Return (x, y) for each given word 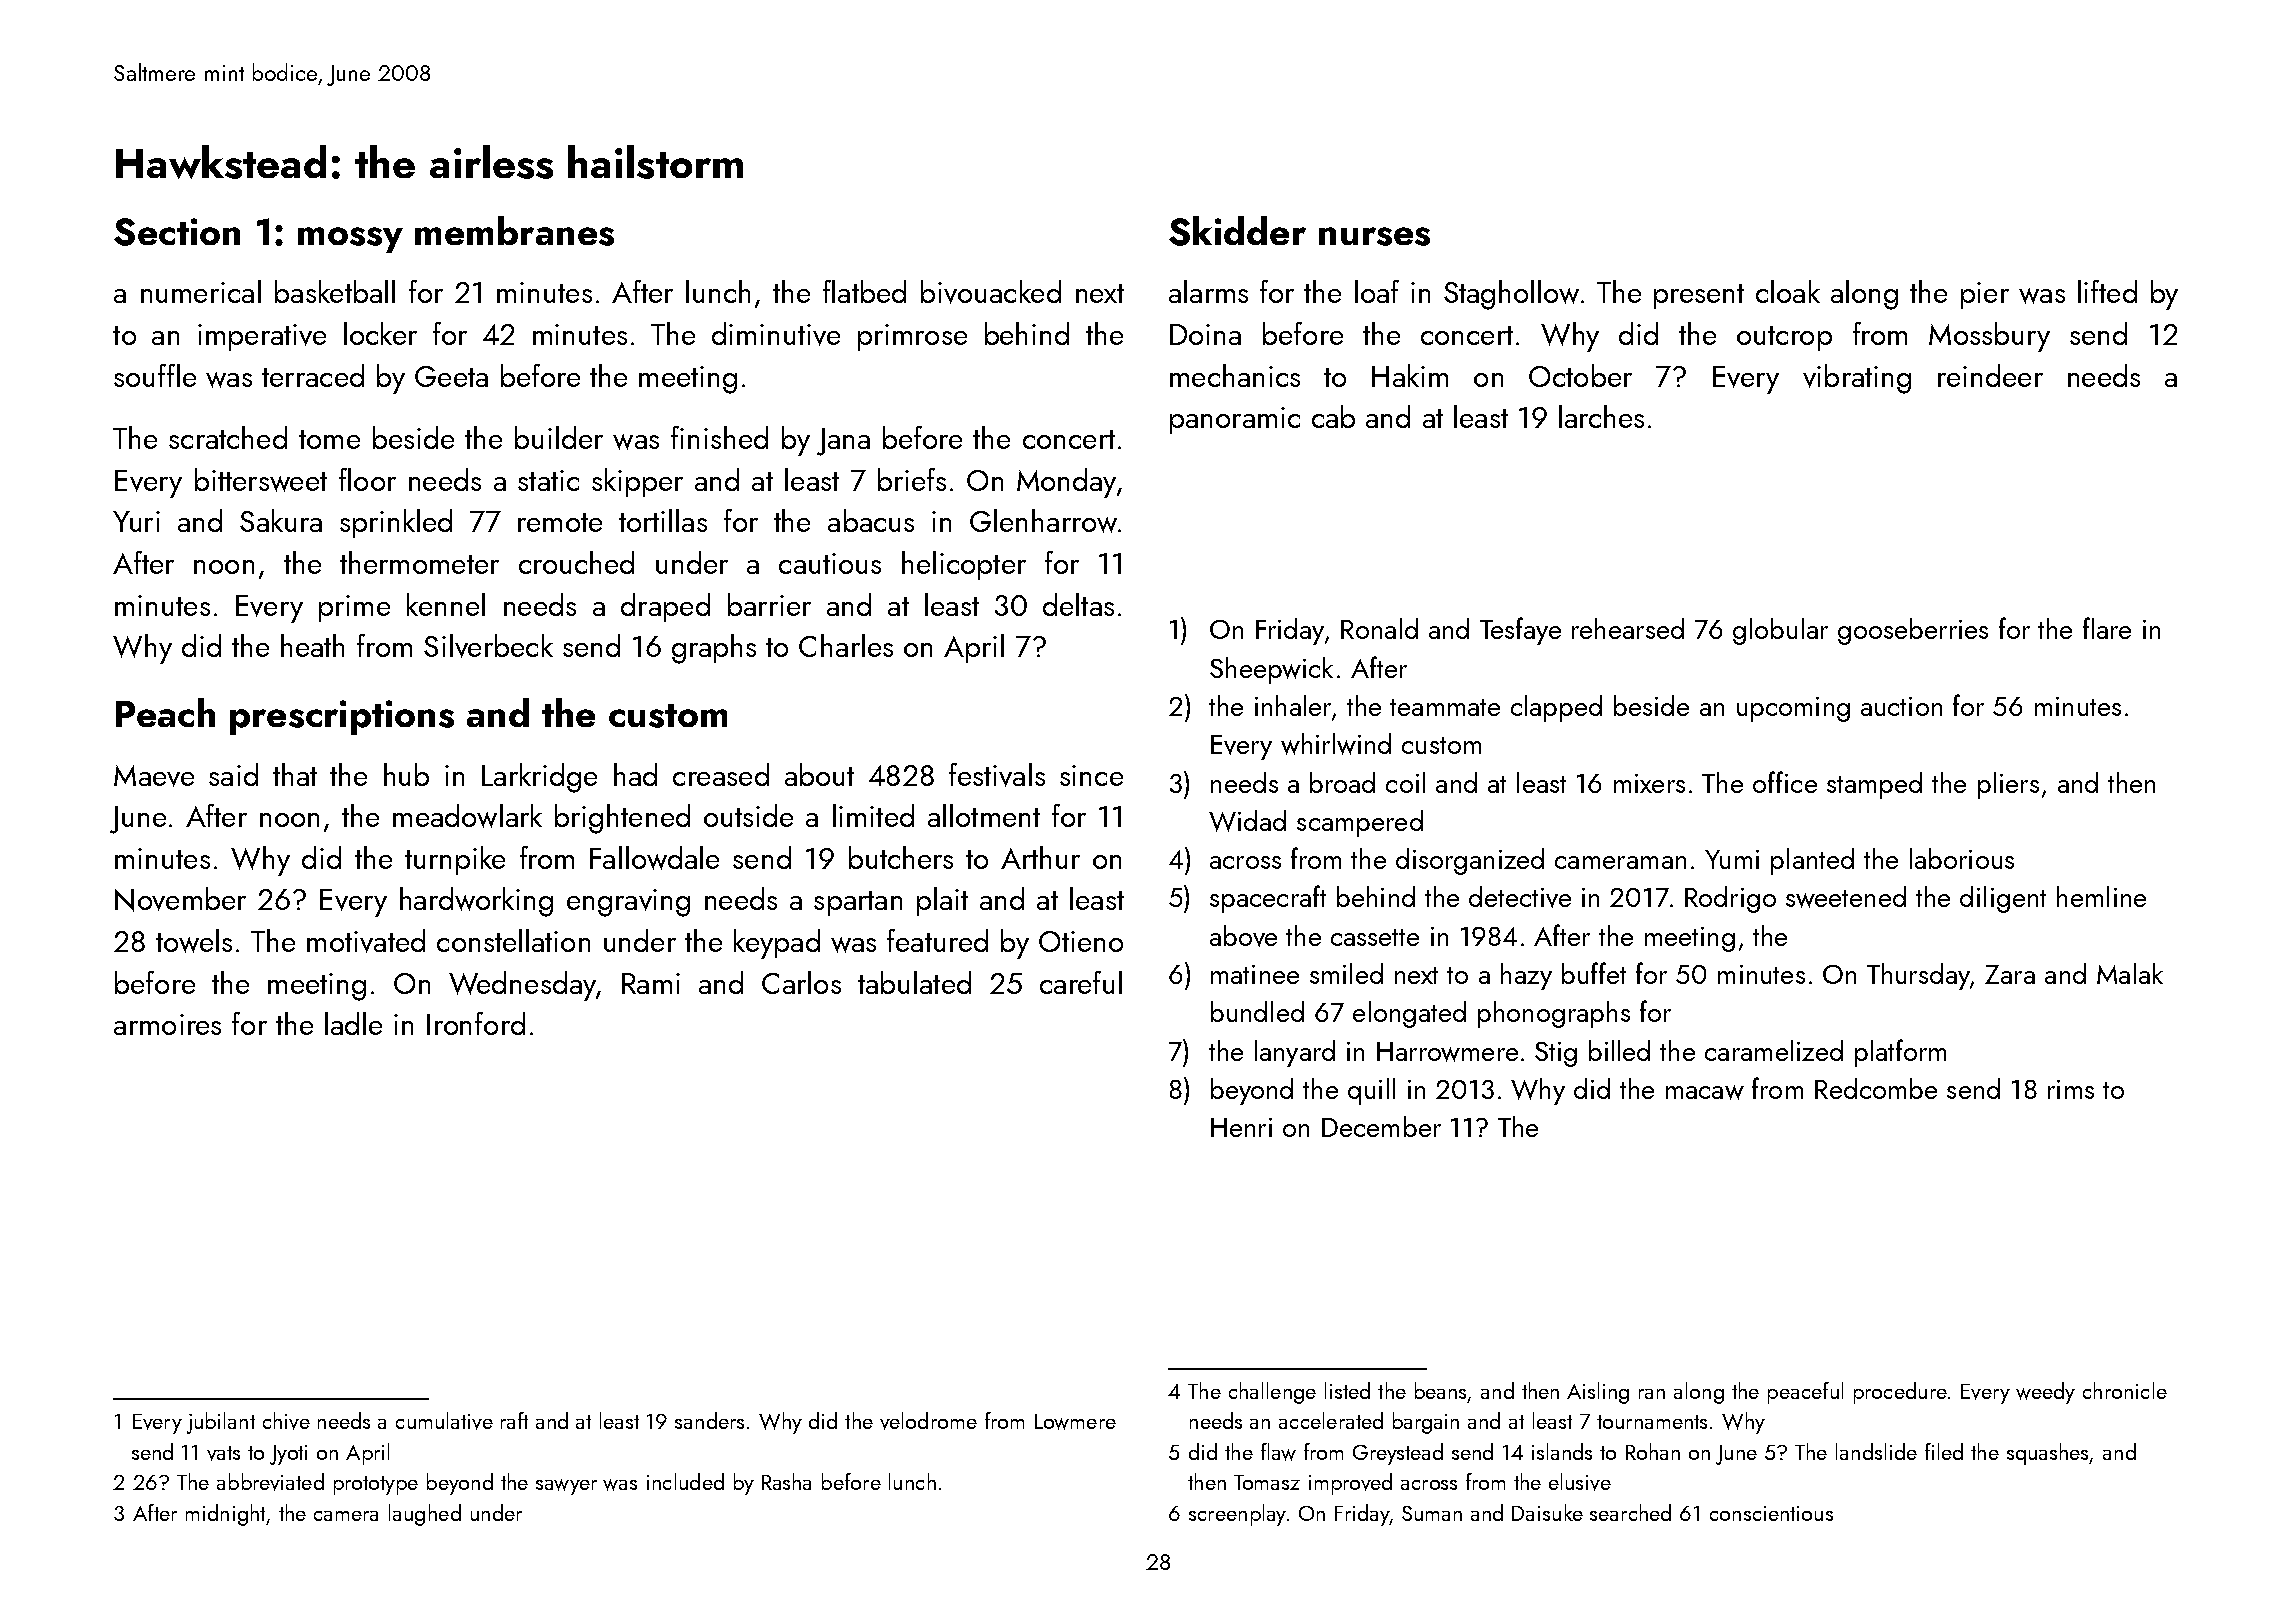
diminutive (776, 334)
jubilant (221, 1423)
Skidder (1237, 231)
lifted (2107, 291)
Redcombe (1876, 1088)
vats (223, 1453)
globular (1780, 631)
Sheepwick (1271, 670)
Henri (1241, 1127)
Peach (165, 712)
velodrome (928, 1421)
